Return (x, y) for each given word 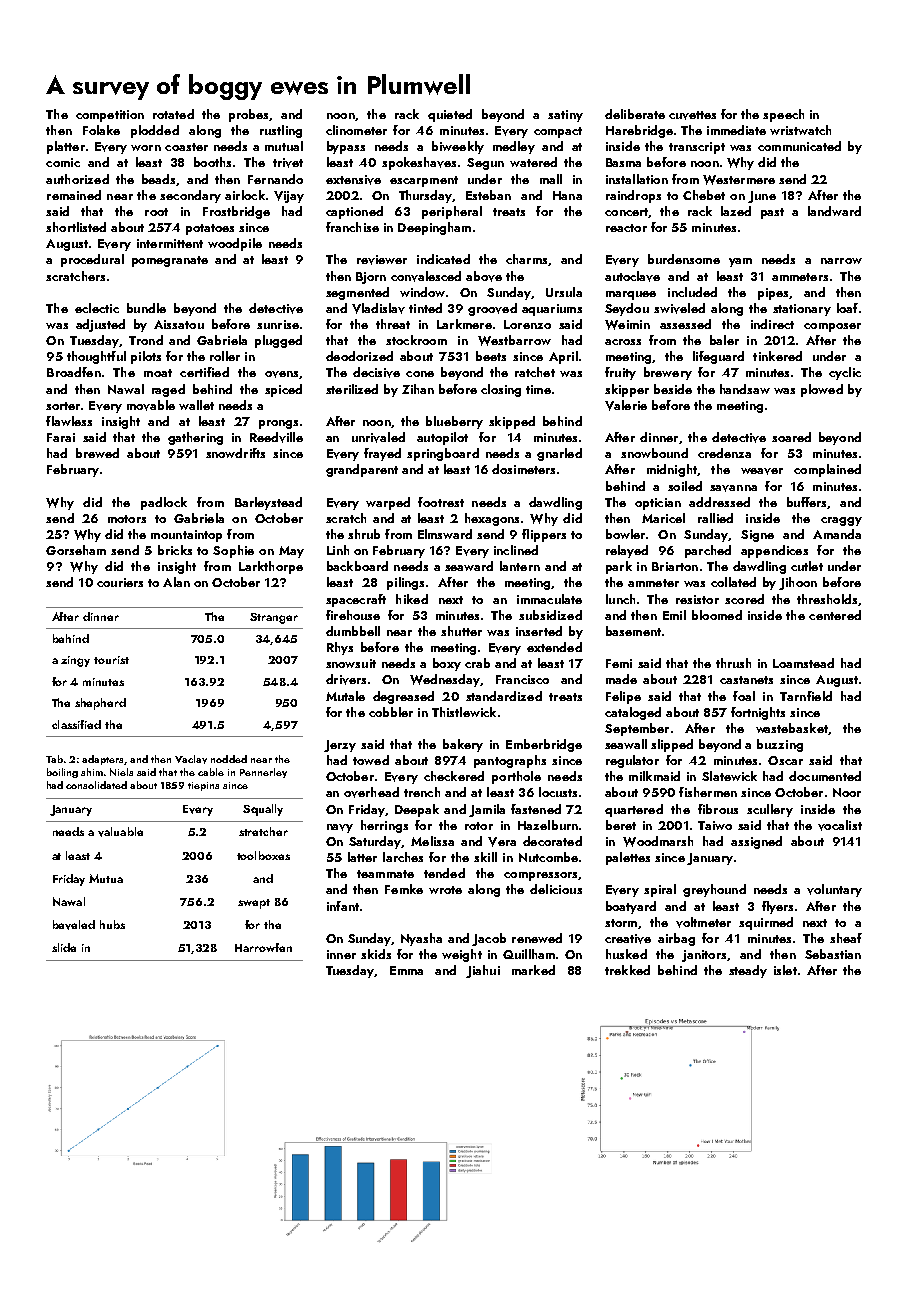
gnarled (559, 454)
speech (783, 115)
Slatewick (729, 776)
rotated (173, 114)
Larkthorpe (271, 567)
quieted (450, 115)
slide (64, 947)
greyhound (714, 890)
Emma (406, 970)
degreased (403, 697)
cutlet (807, 566)
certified (204, 372)
